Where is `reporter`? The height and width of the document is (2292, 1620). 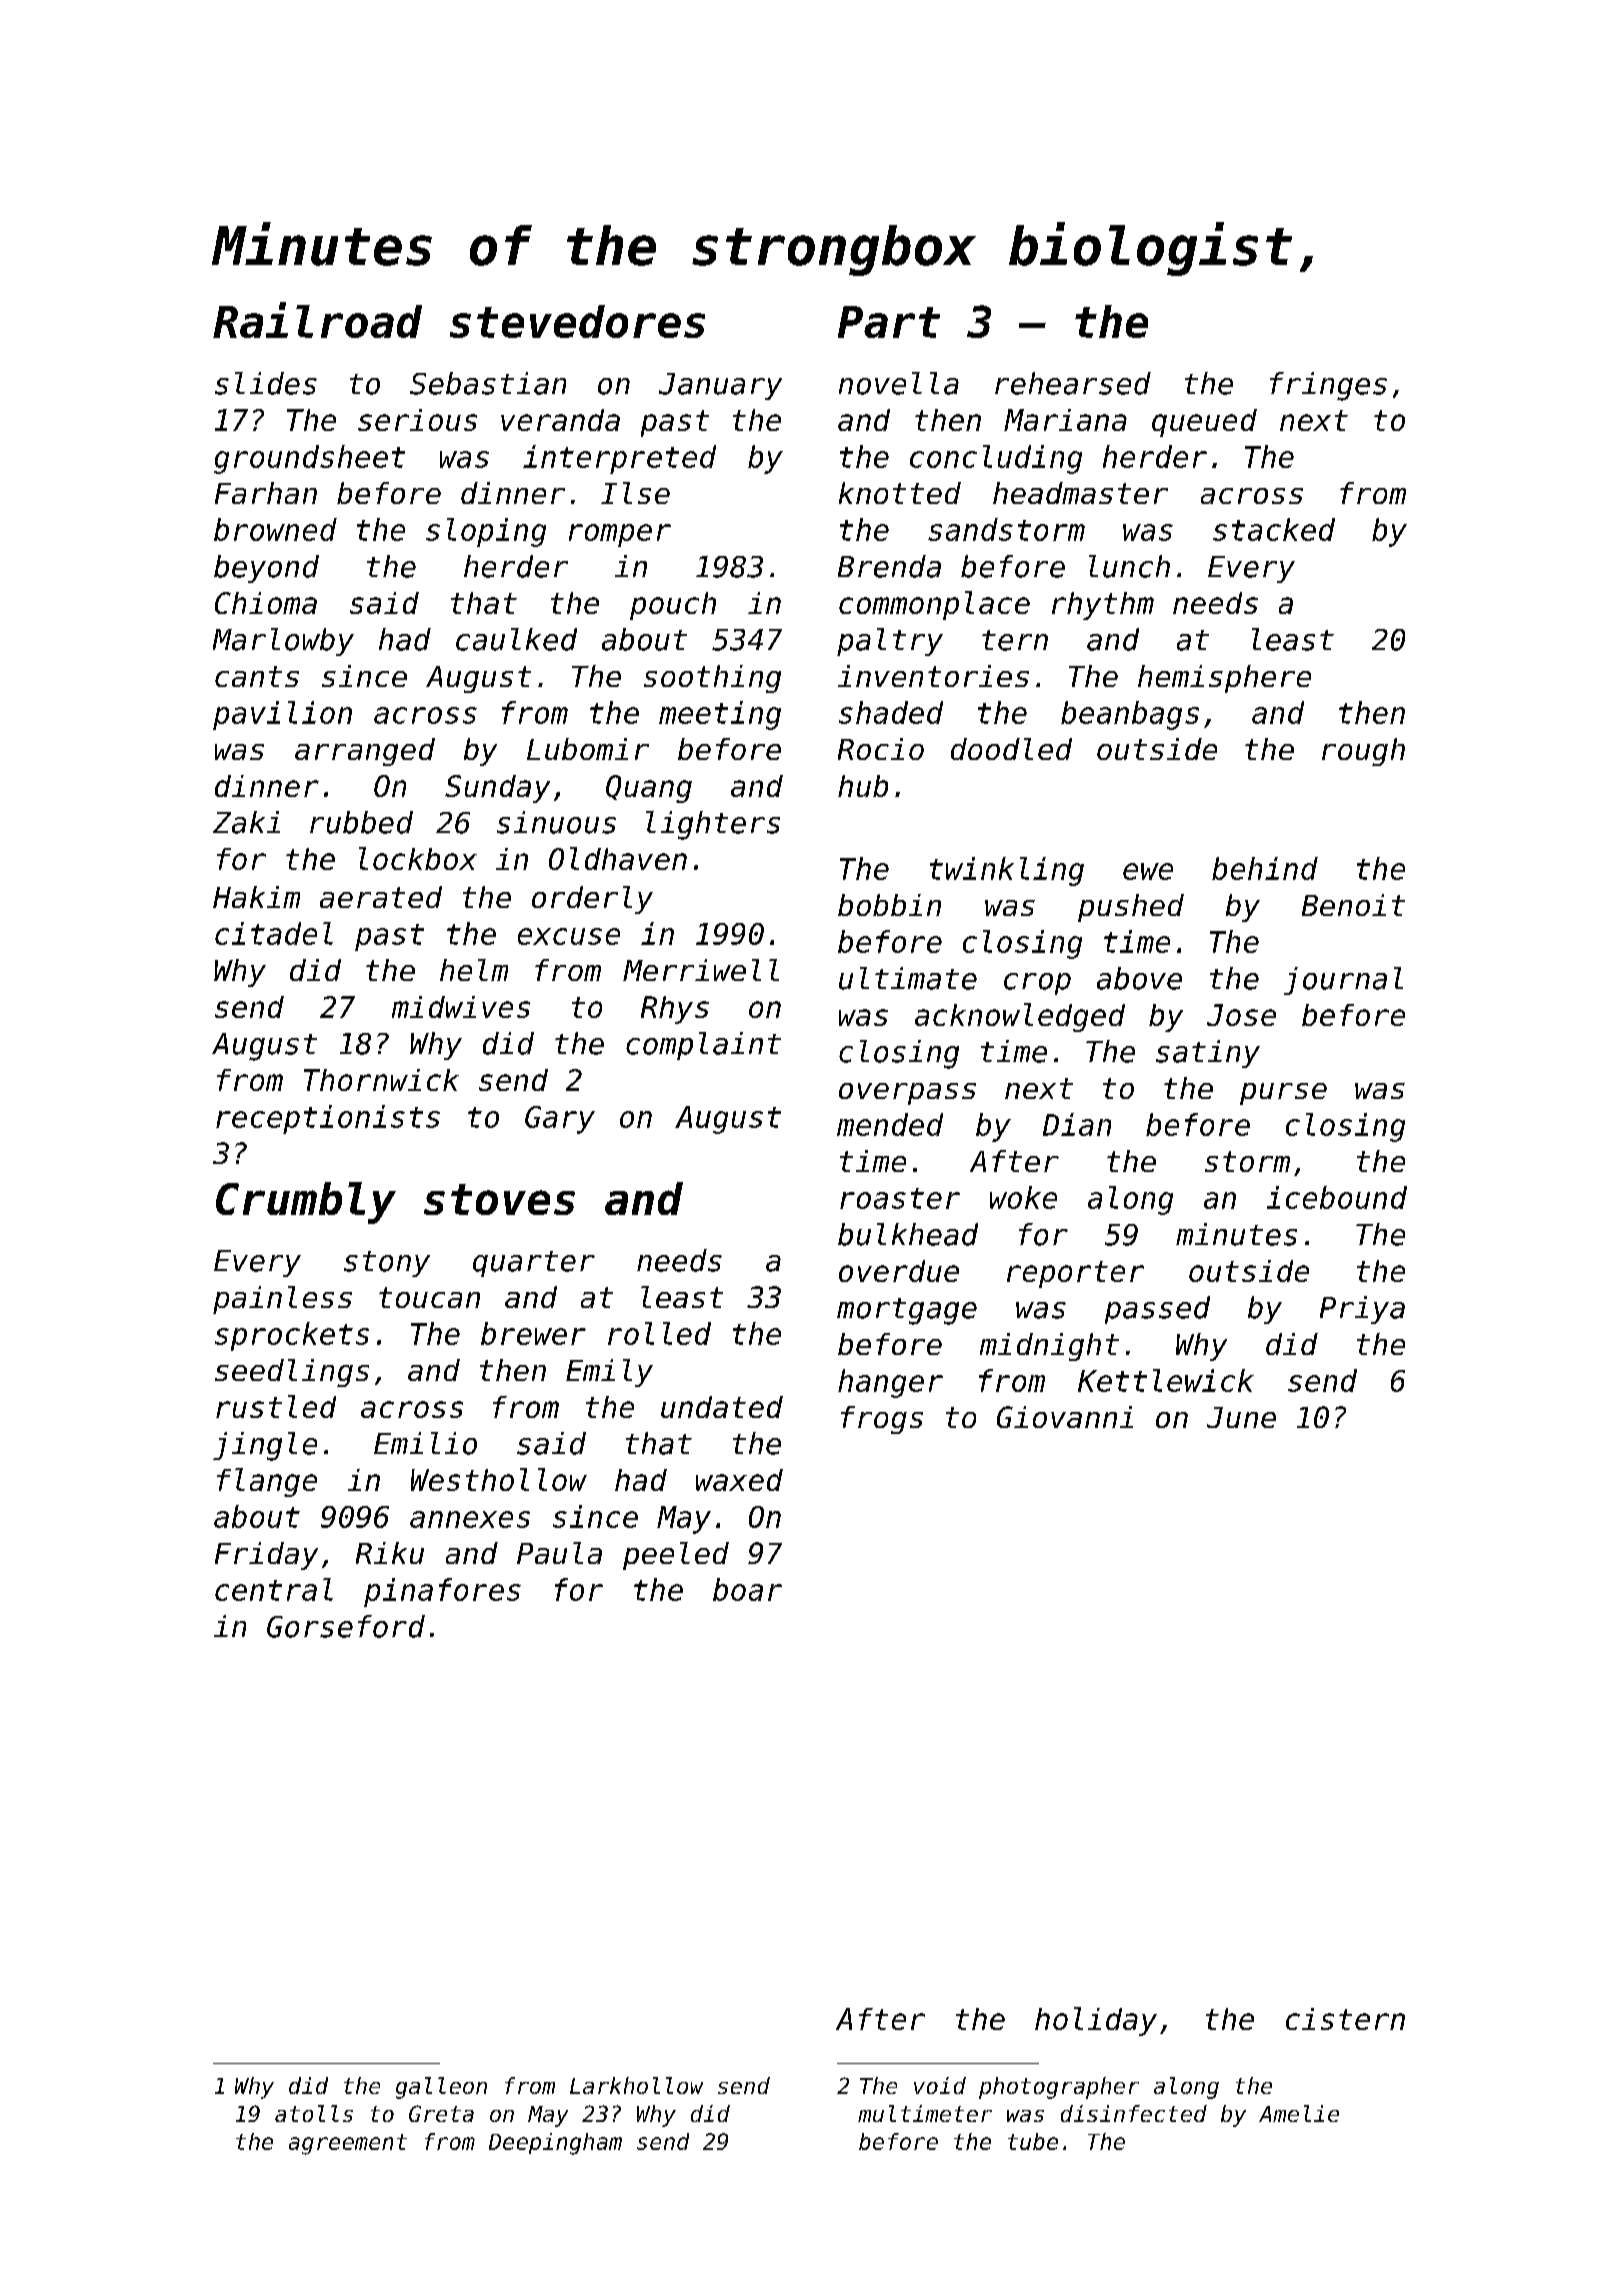
reporter is located at coordinates (1075, 1274).
